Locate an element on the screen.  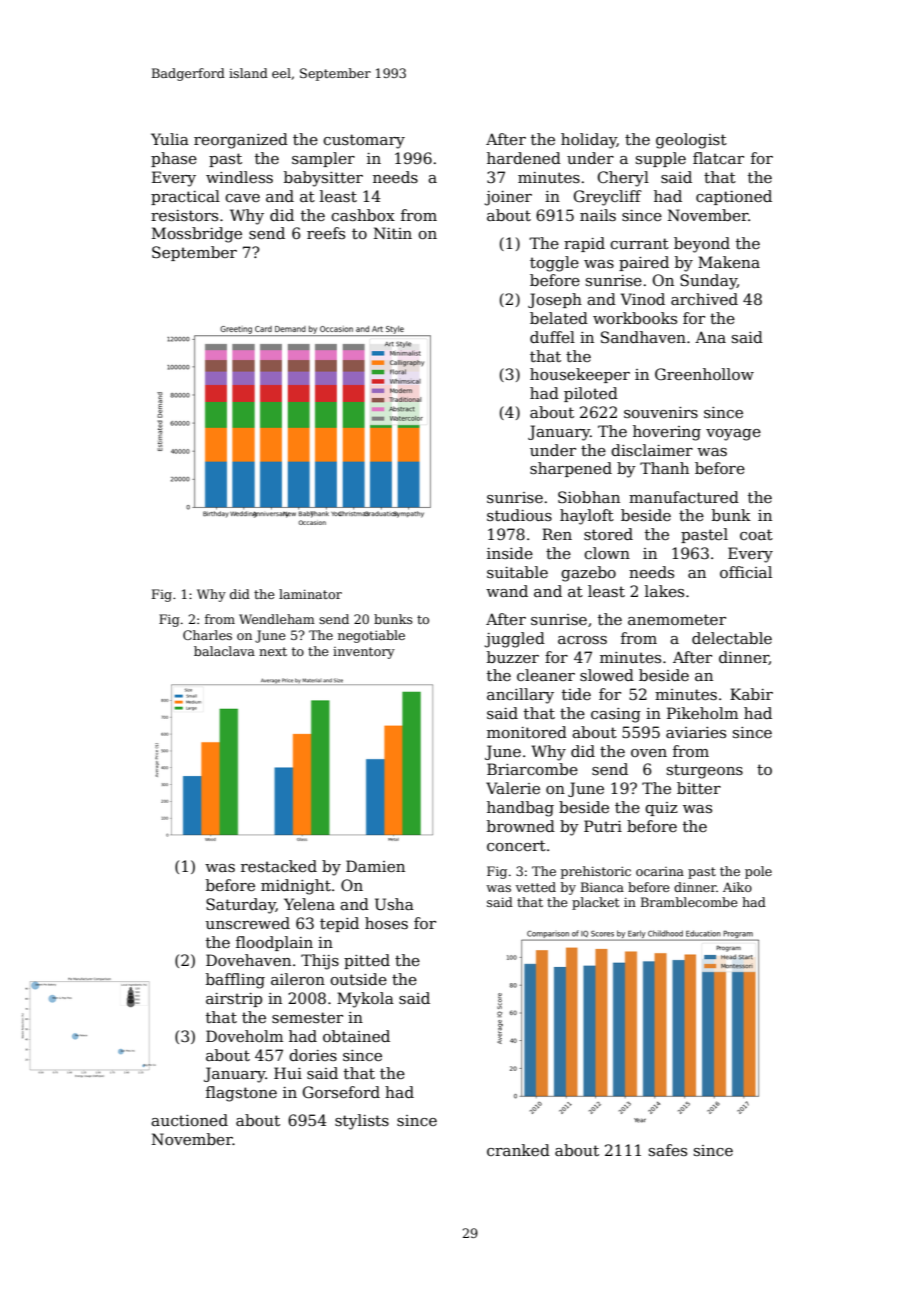
flatcar is located at coordinates (718, 158).
